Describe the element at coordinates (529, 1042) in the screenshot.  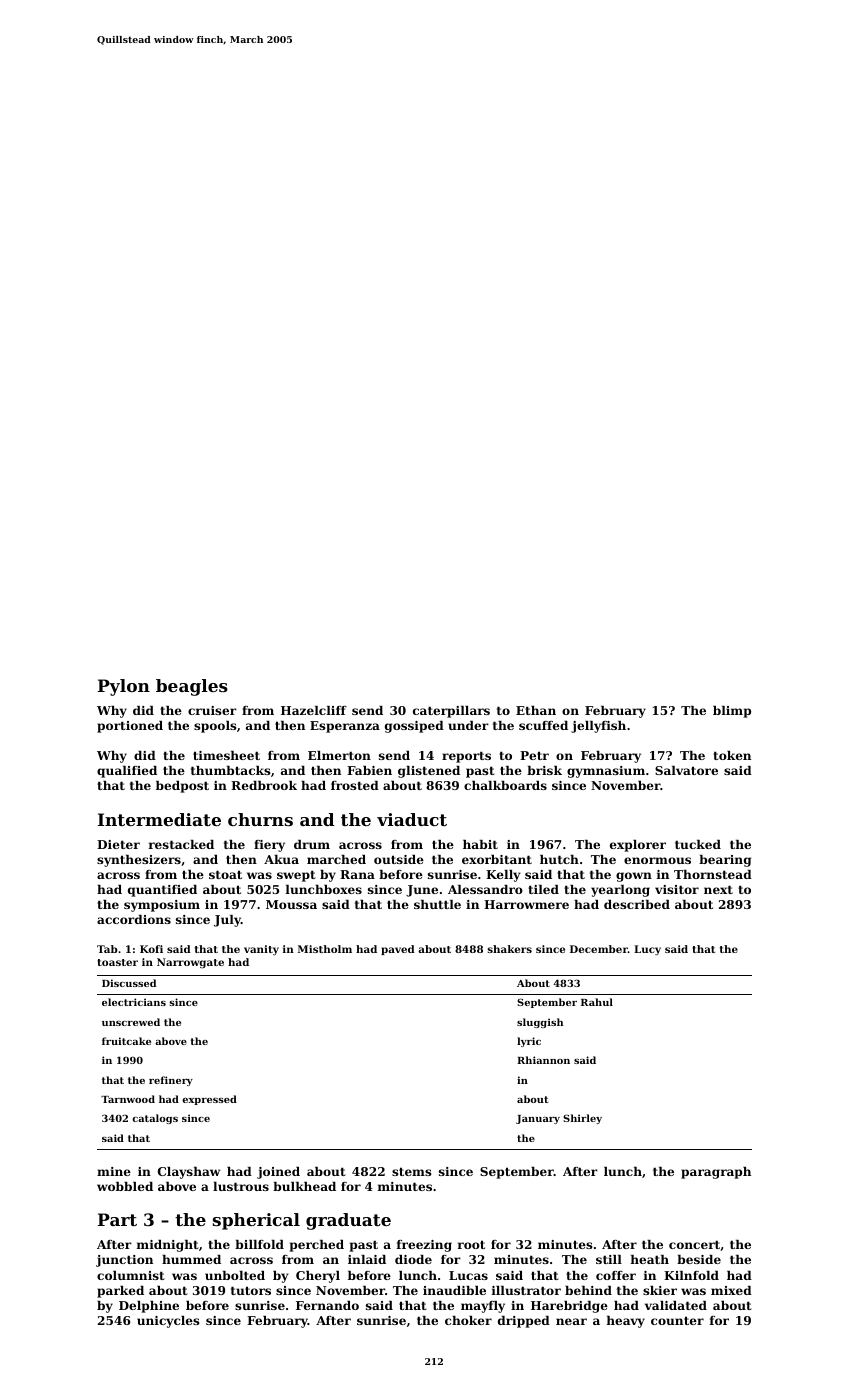
I see `lyric` at that location.
